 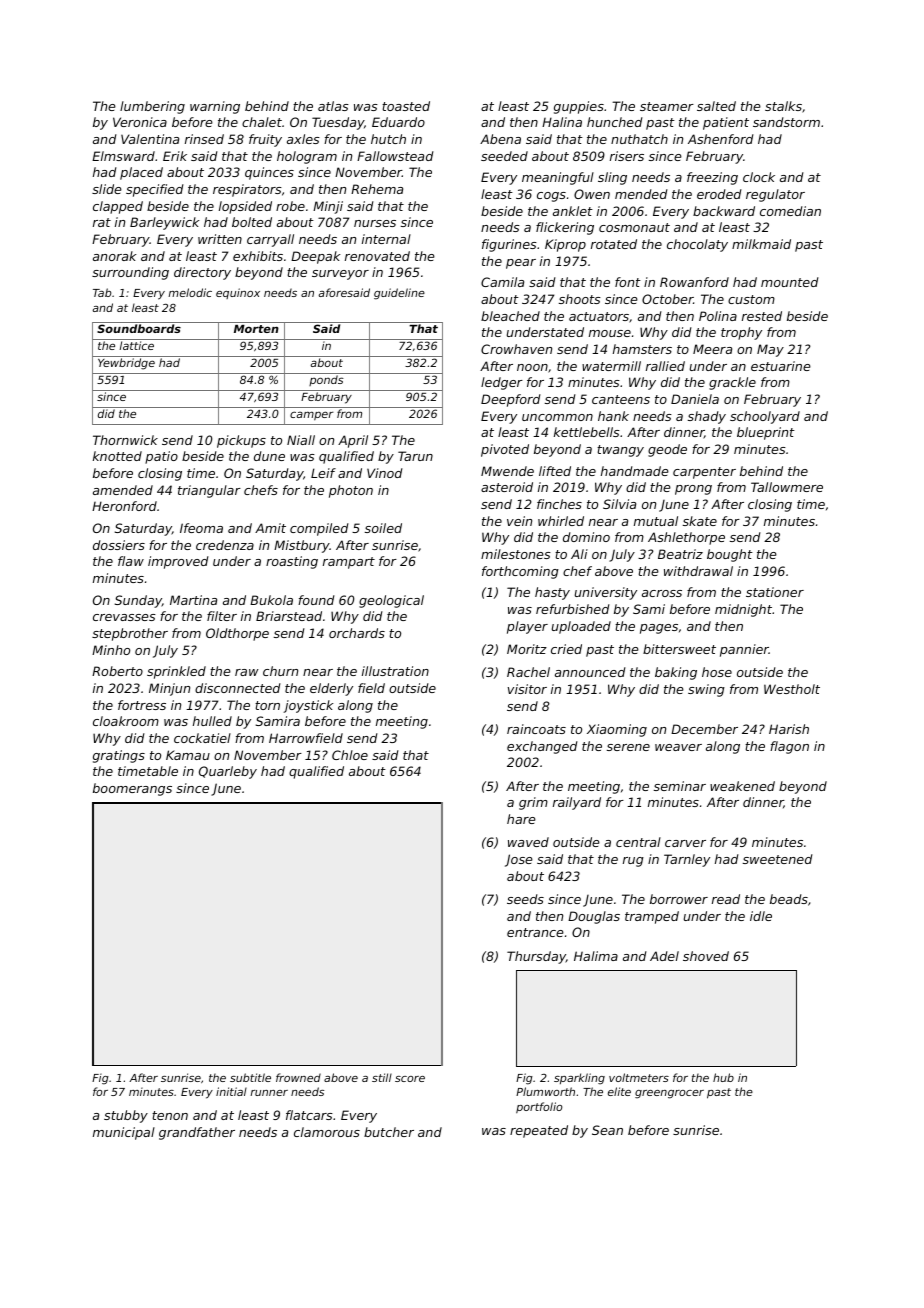 What do you see at coordinates (667, 450) in the page?
I see `geode` at bounding box center [667, 450].
